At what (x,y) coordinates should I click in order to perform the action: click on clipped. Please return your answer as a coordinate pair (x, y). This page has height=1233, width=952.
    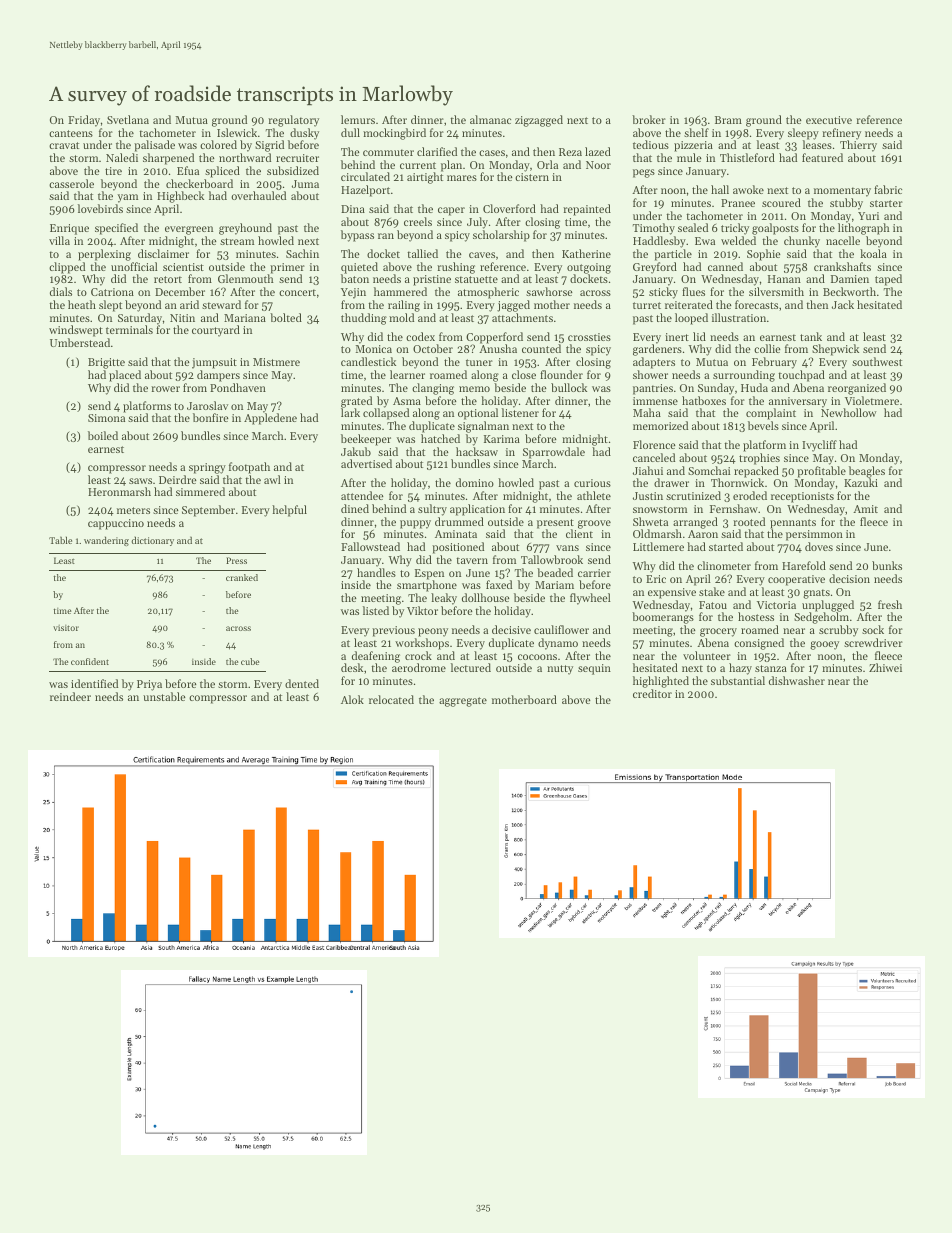
    Looking at the image, I should click on (67, 268).
